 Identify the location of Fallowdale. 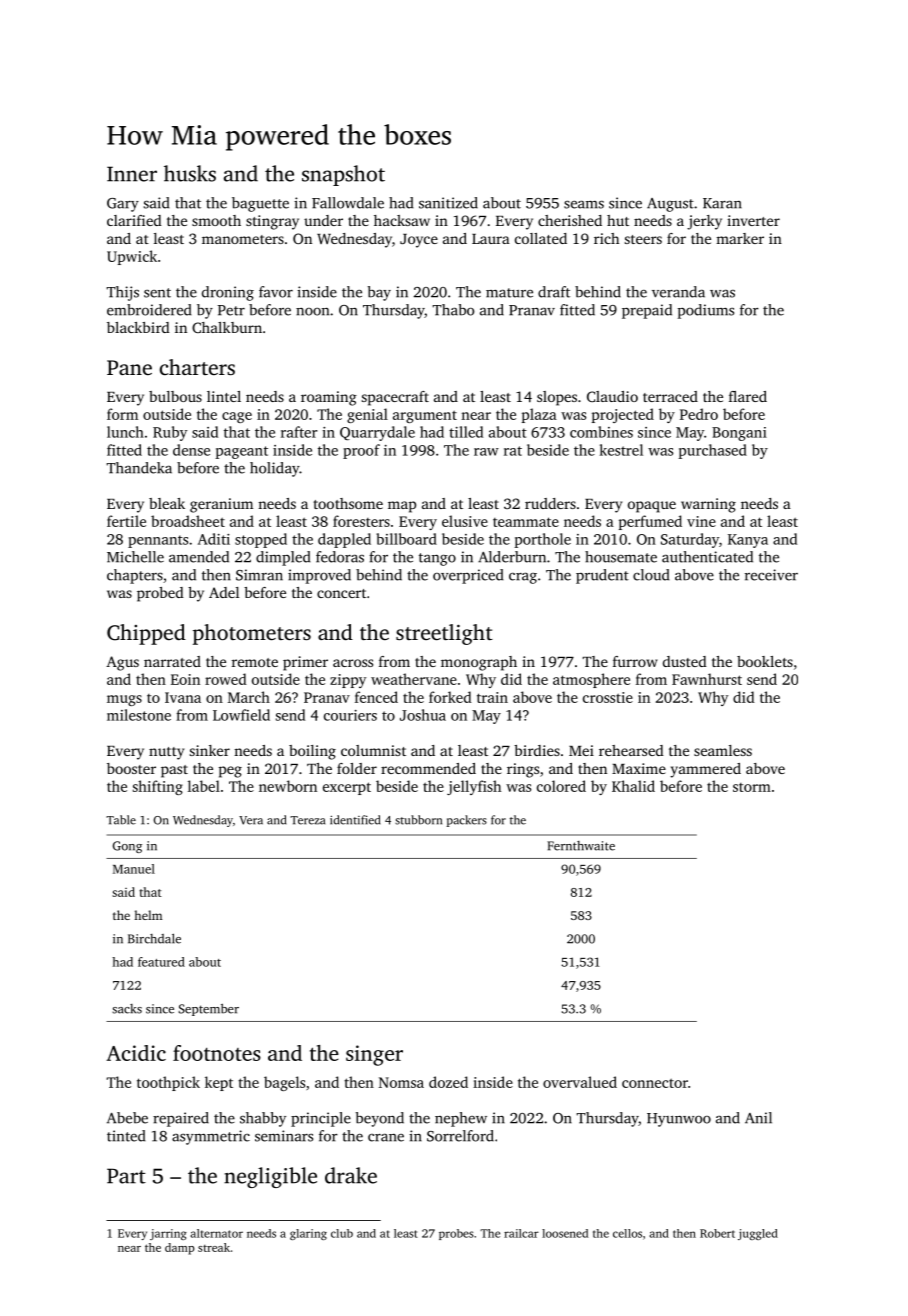
(348, 203).
